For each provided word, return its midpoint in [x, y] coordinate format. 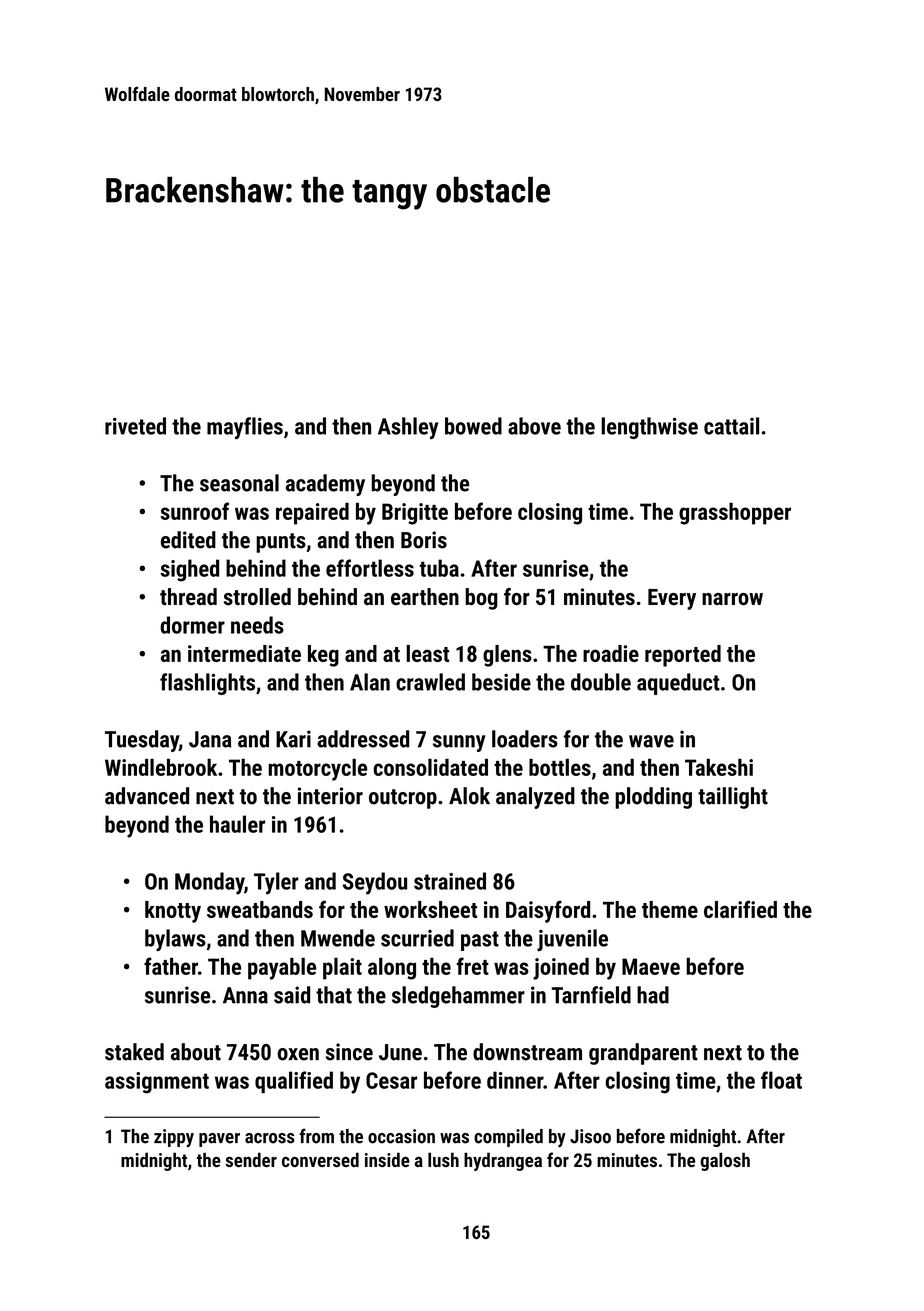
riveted [135, 426]
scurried [417, 938]
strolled [257, 596]
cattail [731, 426]
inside [387, 1159]
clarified [740, 909]
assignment [157, 1083]
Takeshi [719, 767]
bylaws [175, 940]
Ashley [408, 428]
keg [323, 656]
